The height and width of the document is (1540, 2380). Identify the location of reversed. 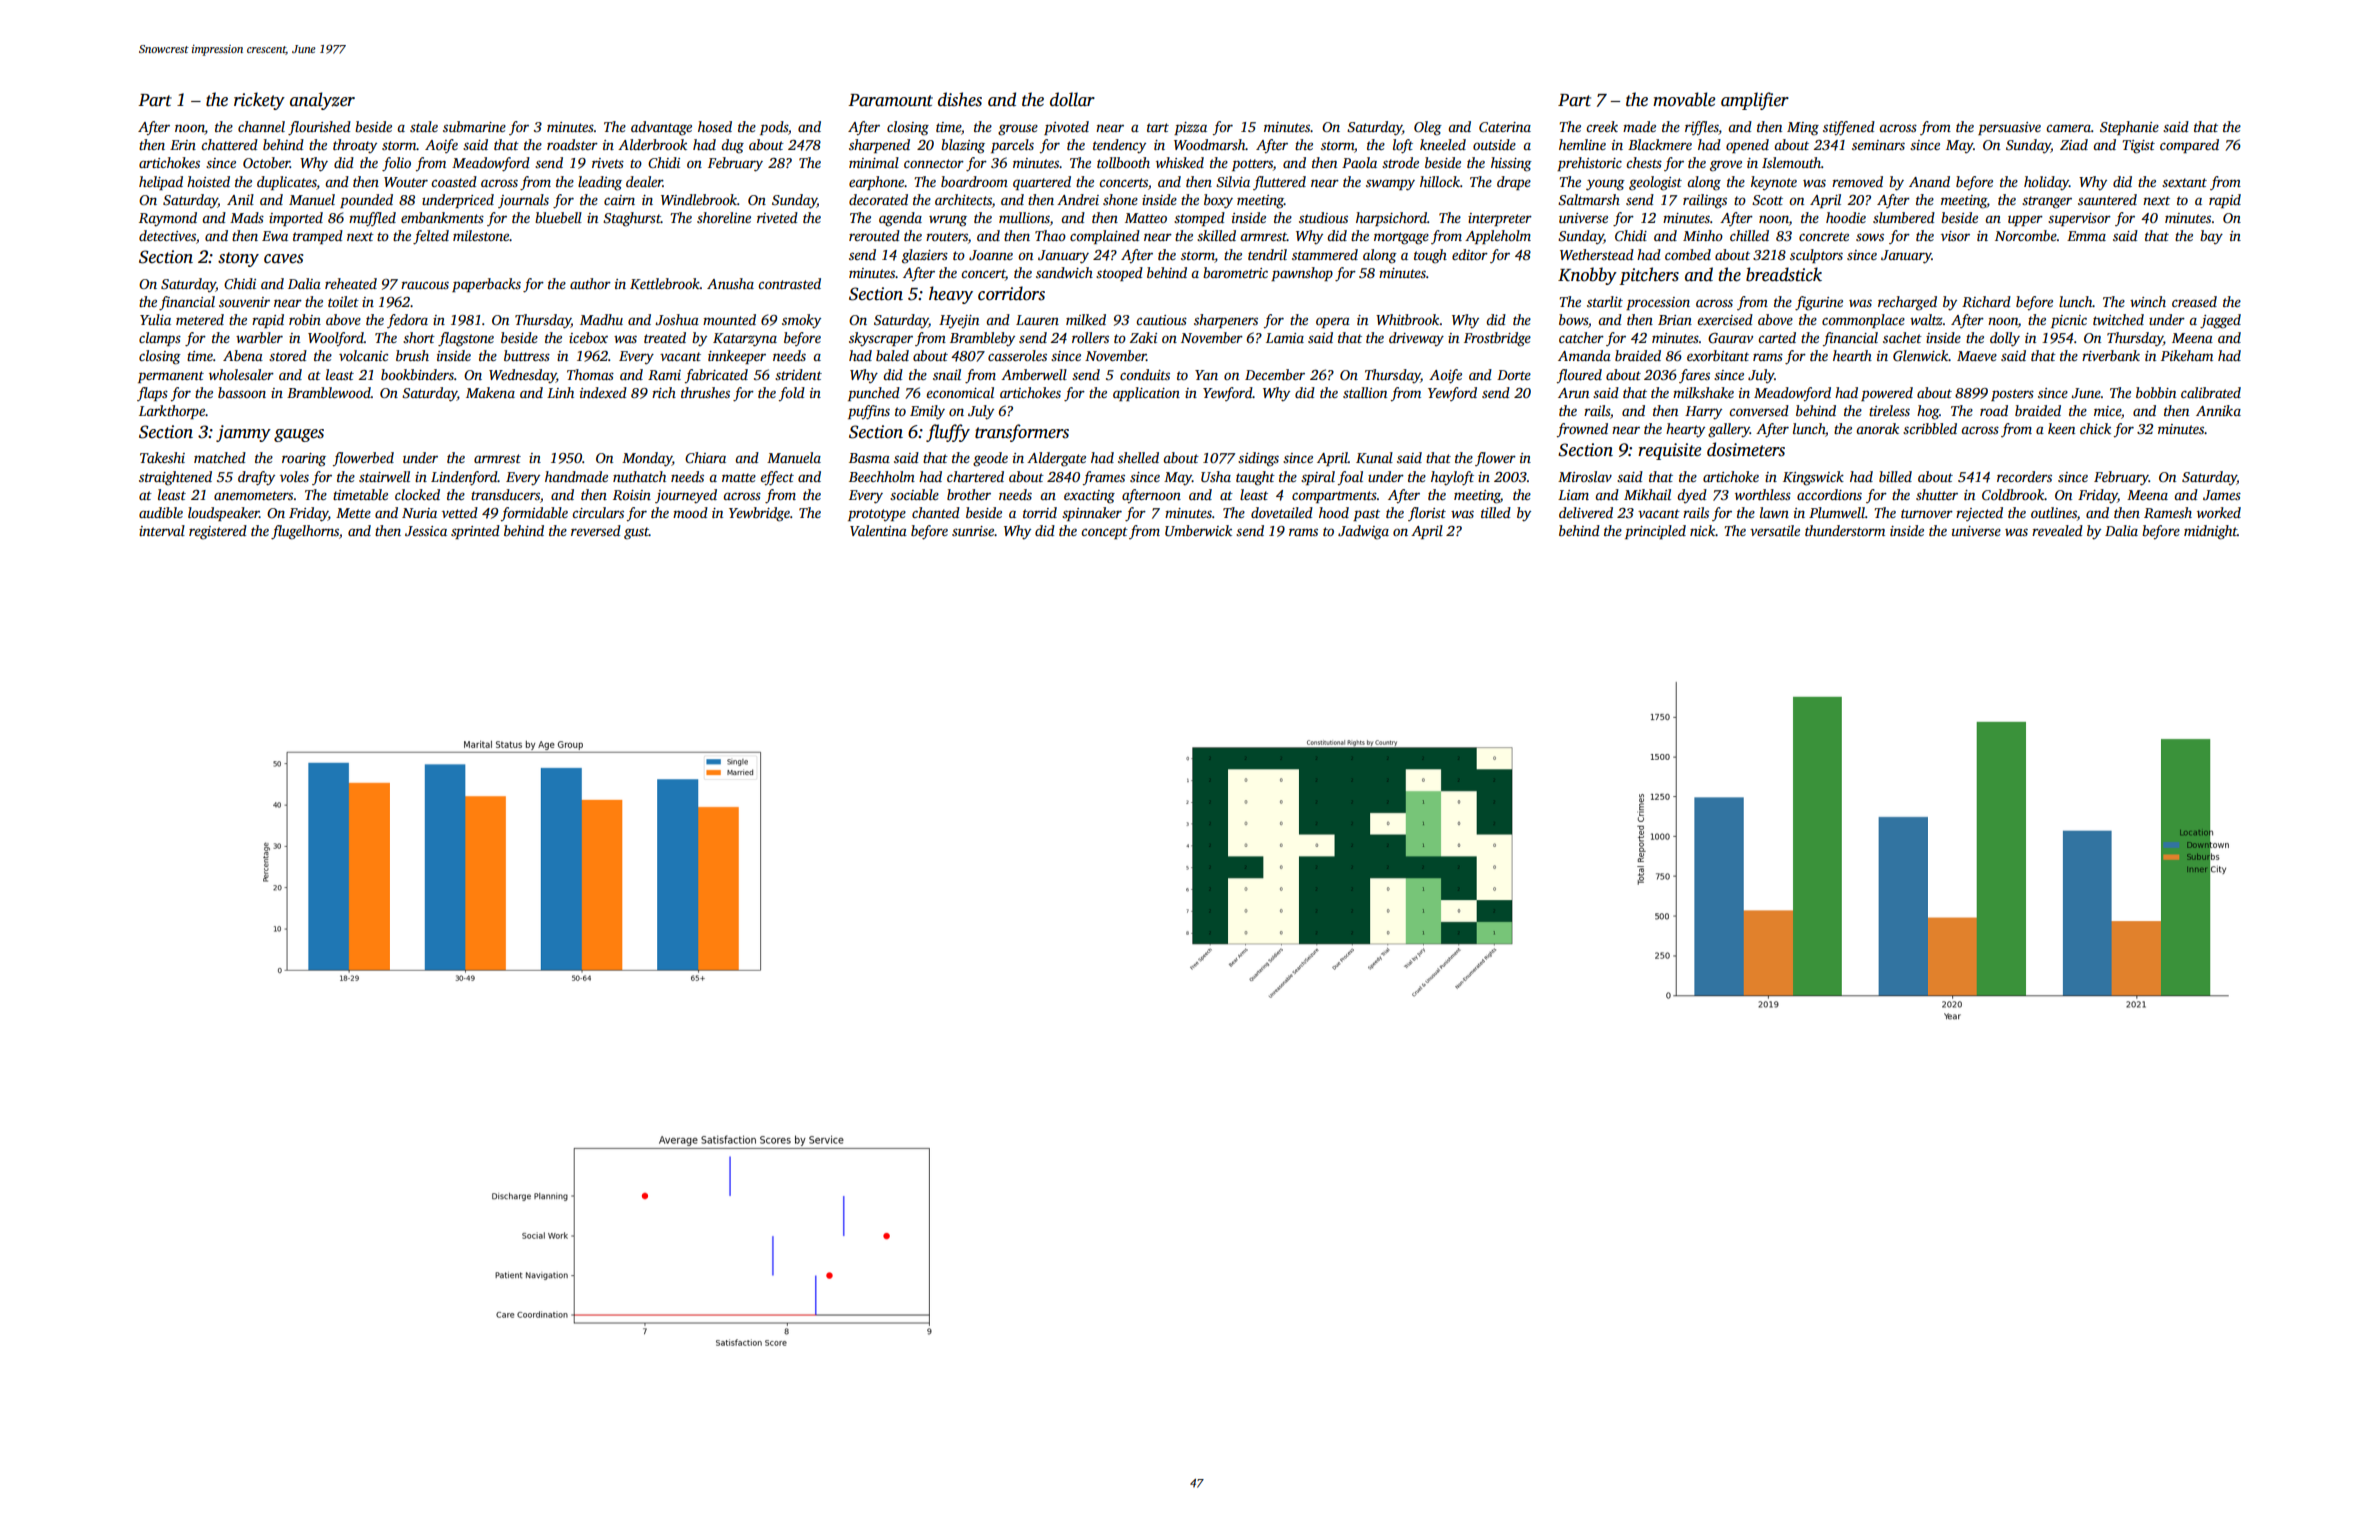
(596, 530).
